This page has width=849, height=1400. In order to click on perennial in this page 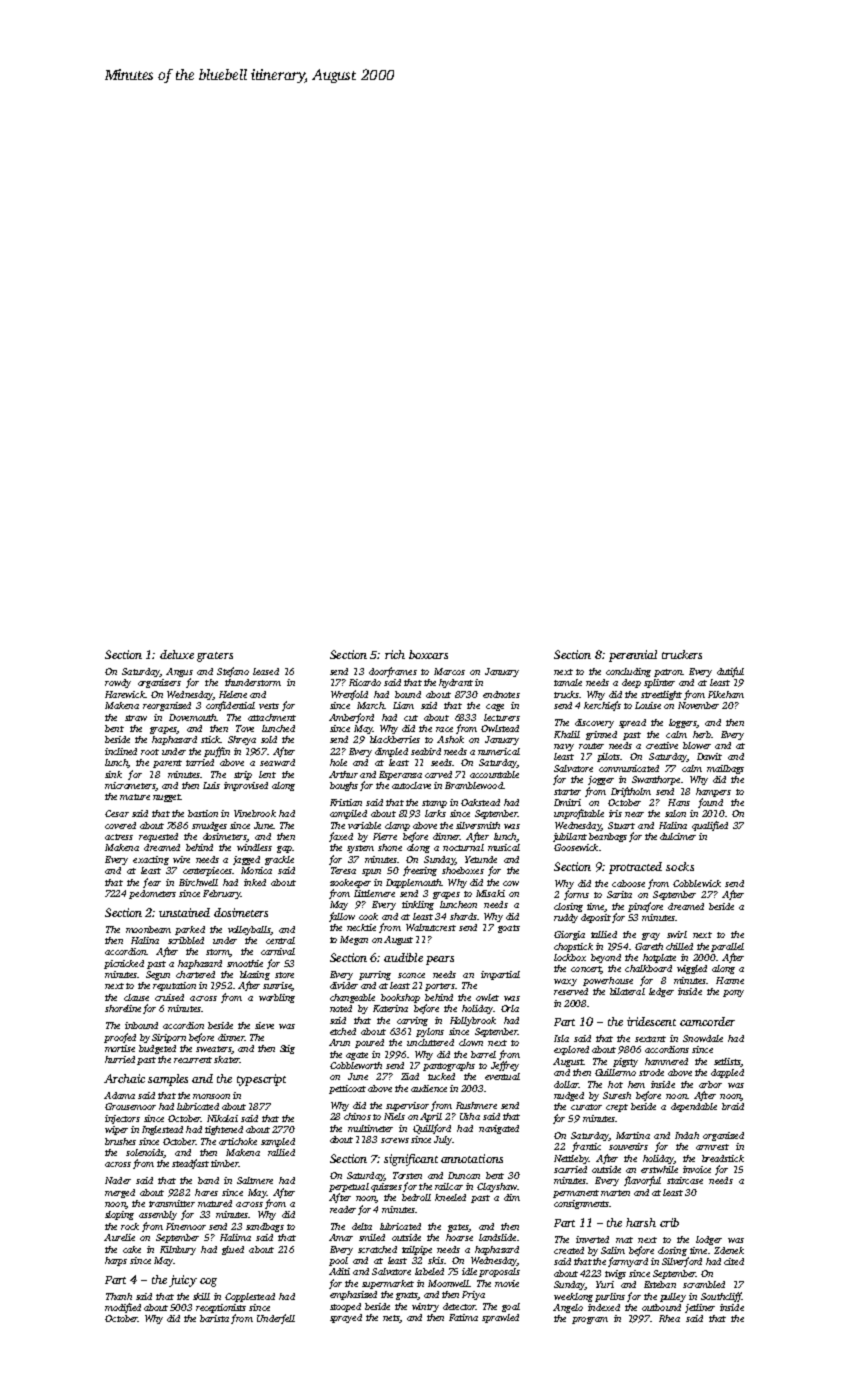, I will do `click(633, 656)`.
